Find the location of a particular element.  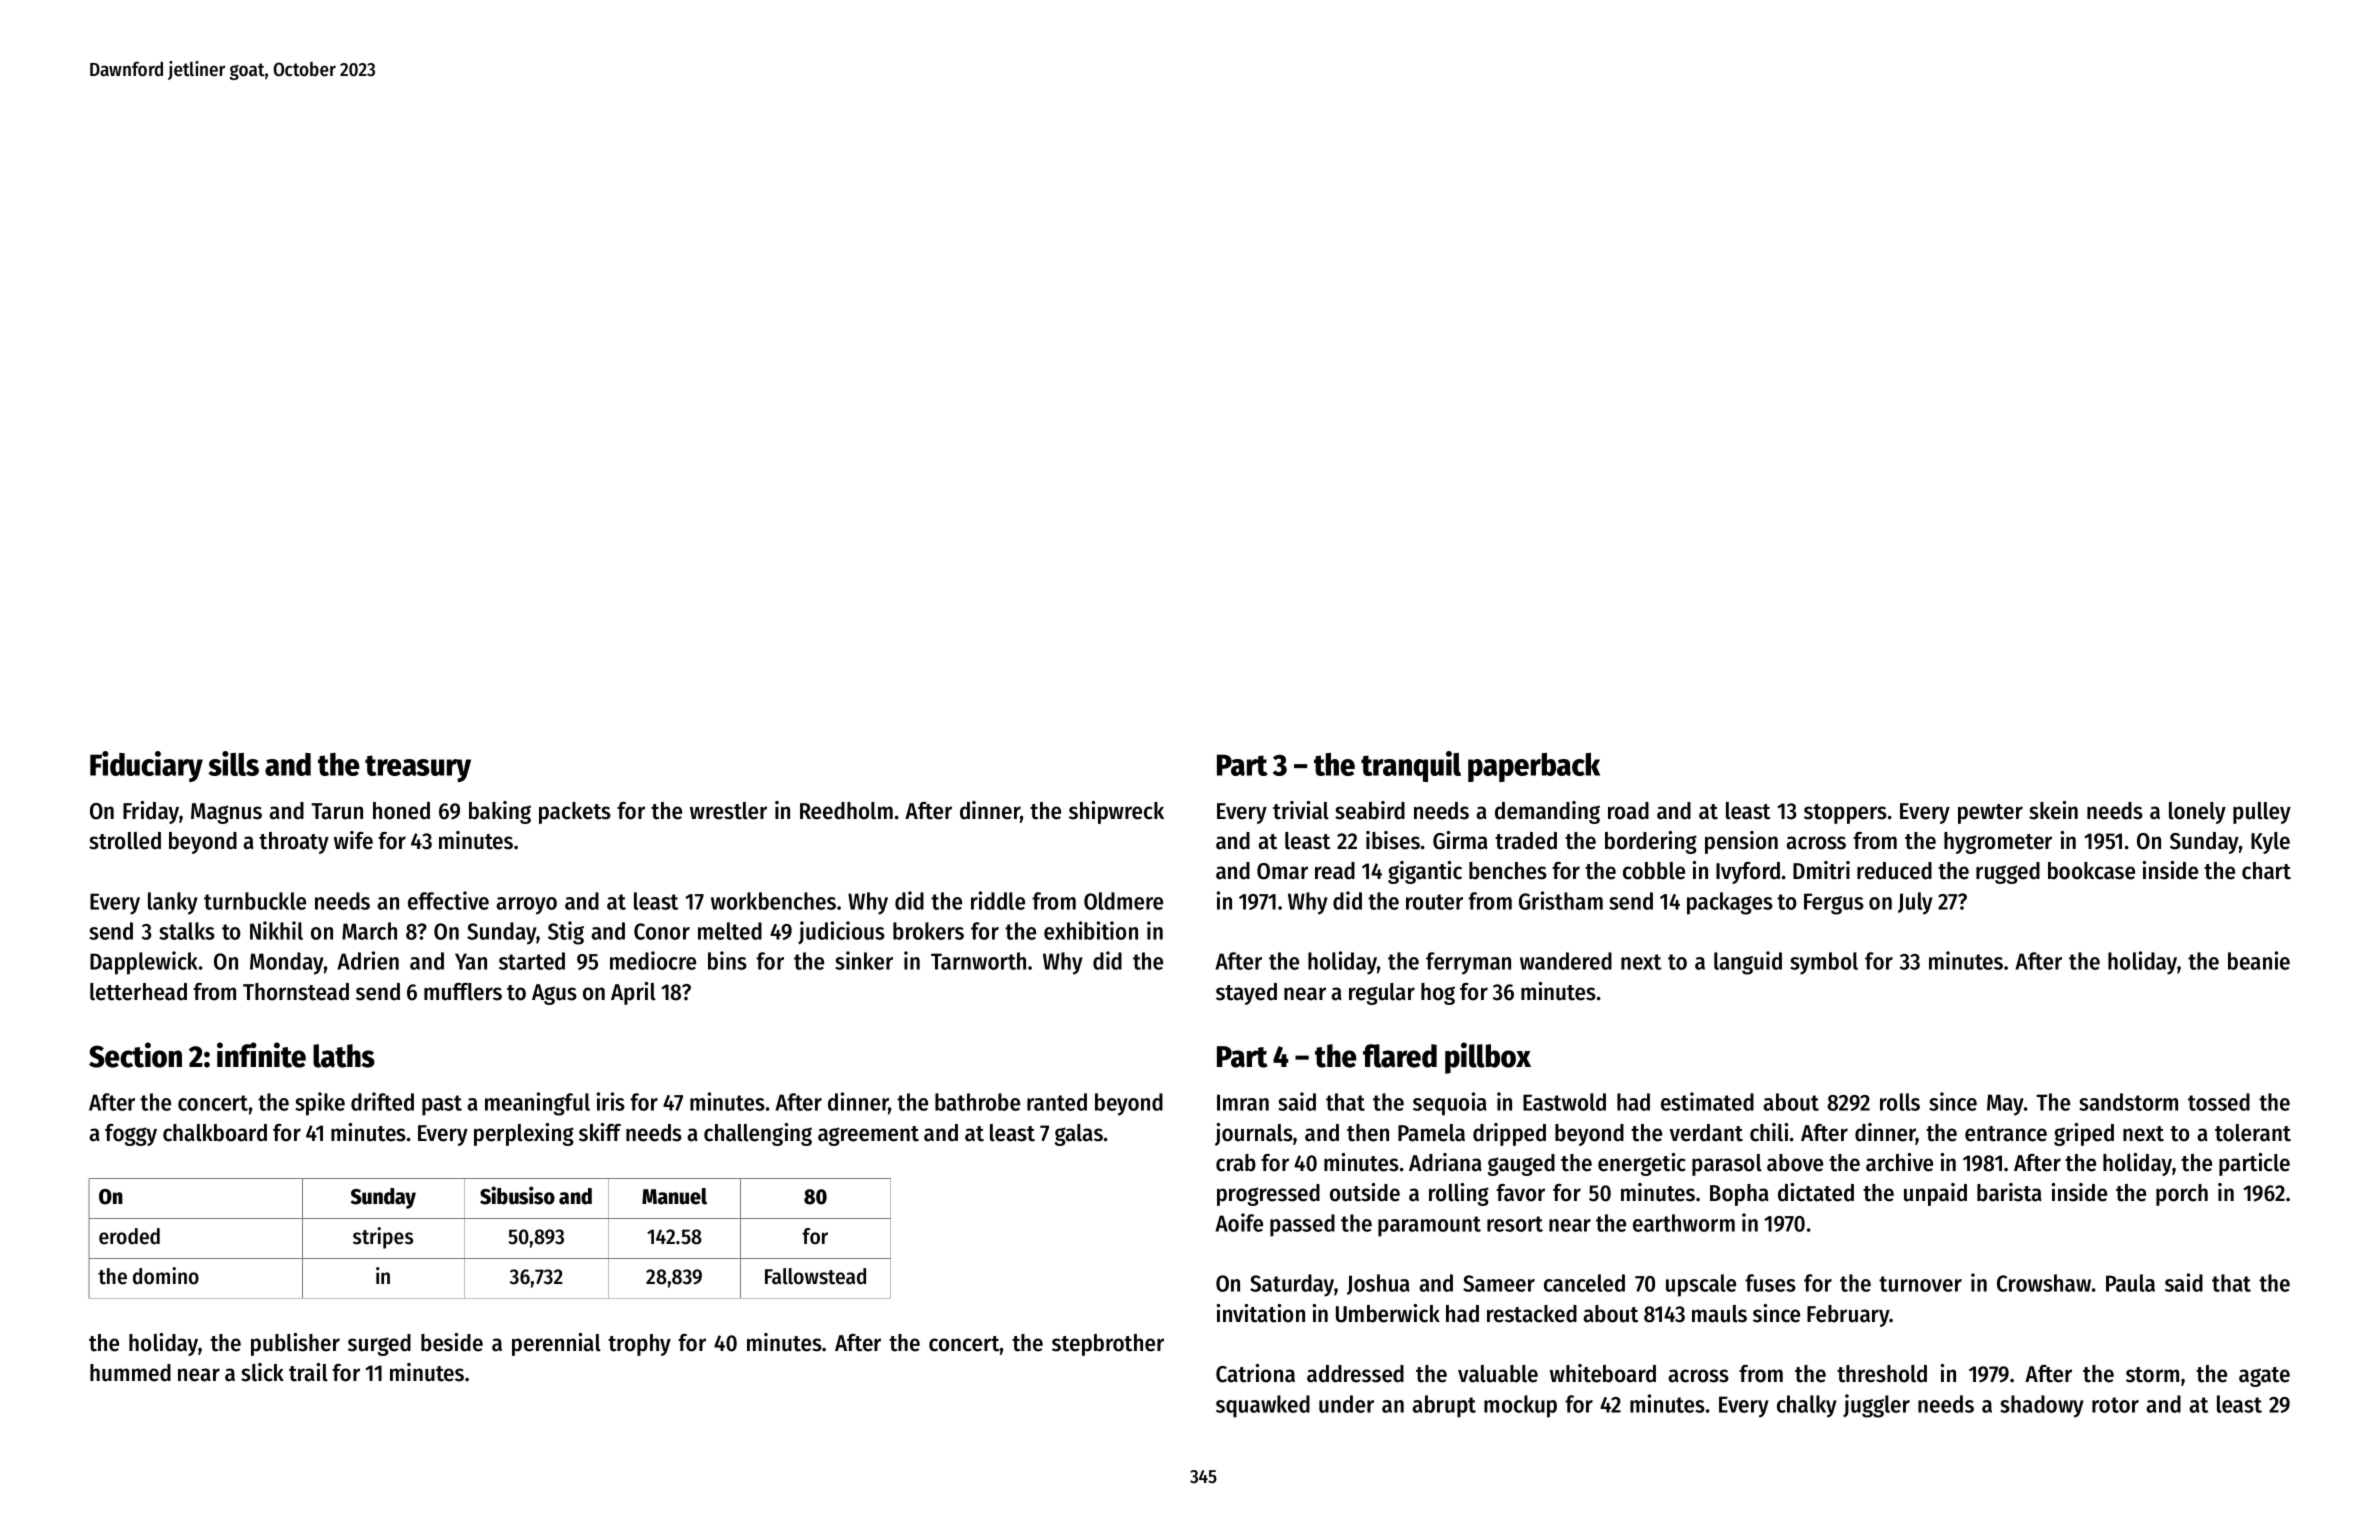

turnover is located at coordinates (1920, 1284).
